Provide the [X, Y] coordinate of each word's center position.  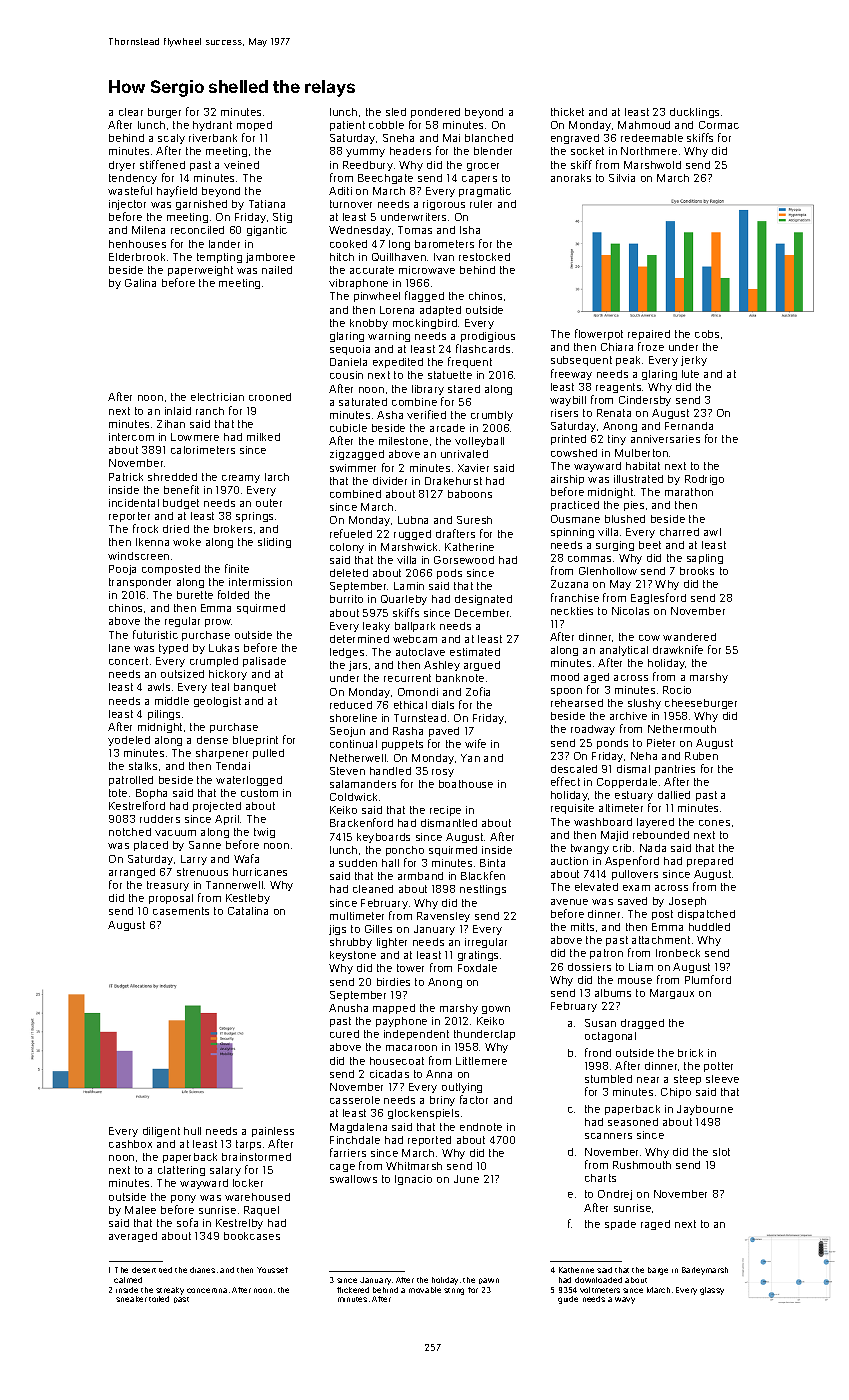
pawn [489, 1281]
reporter [129, 517]
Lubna [413, 520]
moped [254, 126]
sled [396, 112]
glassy [712, 1291]
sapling [705, 559]
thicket [567, 112]
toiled [159, 1299]
